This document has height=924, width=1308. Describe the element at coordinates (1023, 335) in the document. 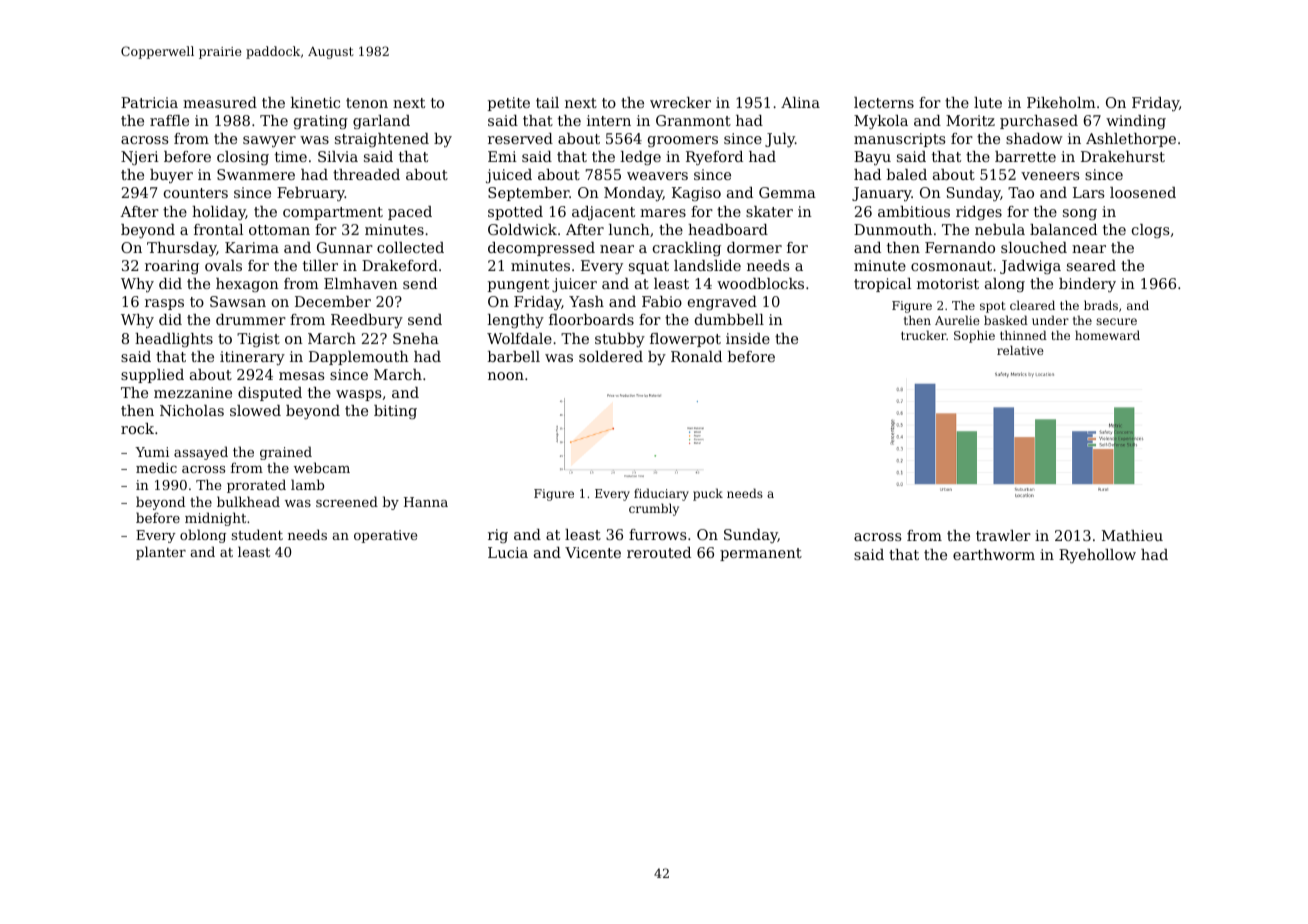

I see `thinned` at that location.
